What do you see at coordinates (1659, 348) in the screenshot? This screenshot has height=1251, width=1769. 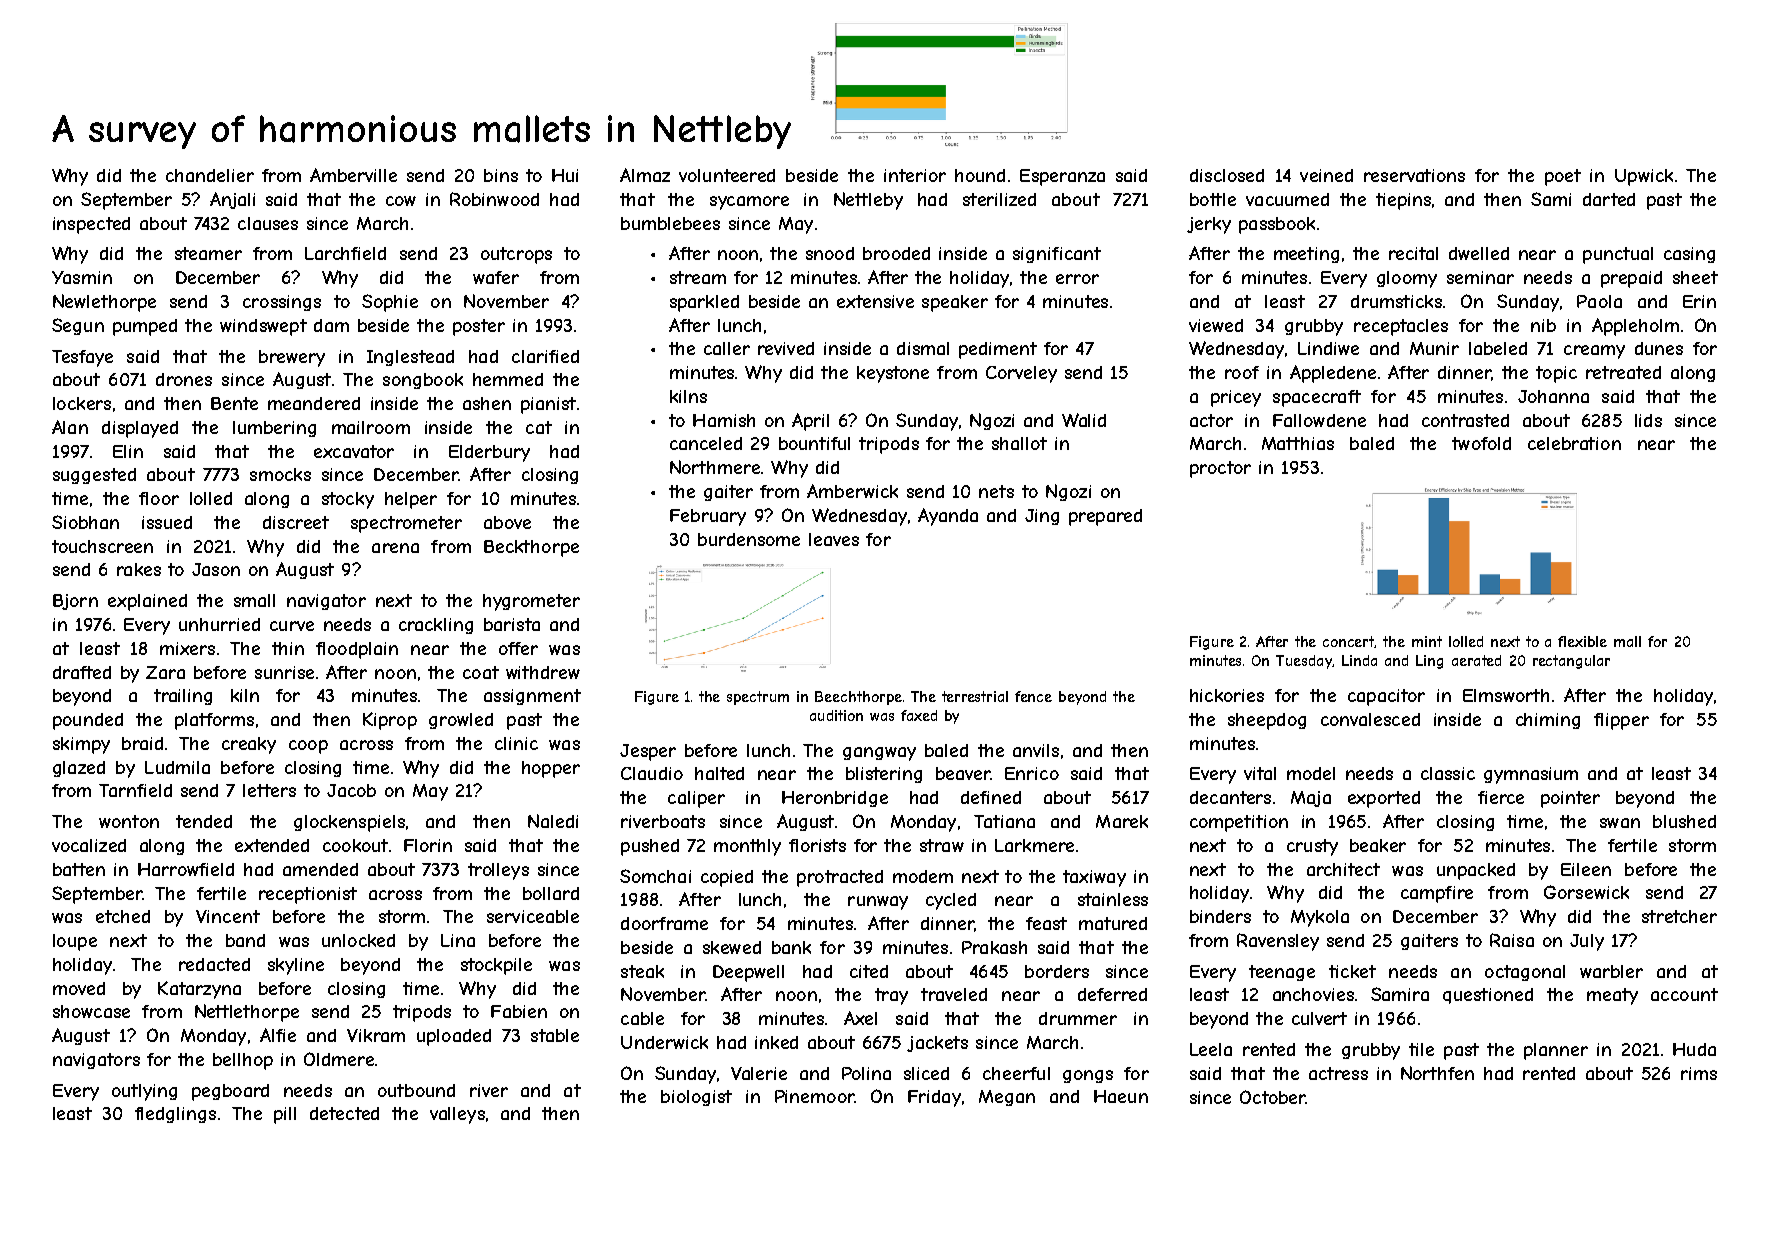 I see `dunes` at bounding box center [1659, 348].
